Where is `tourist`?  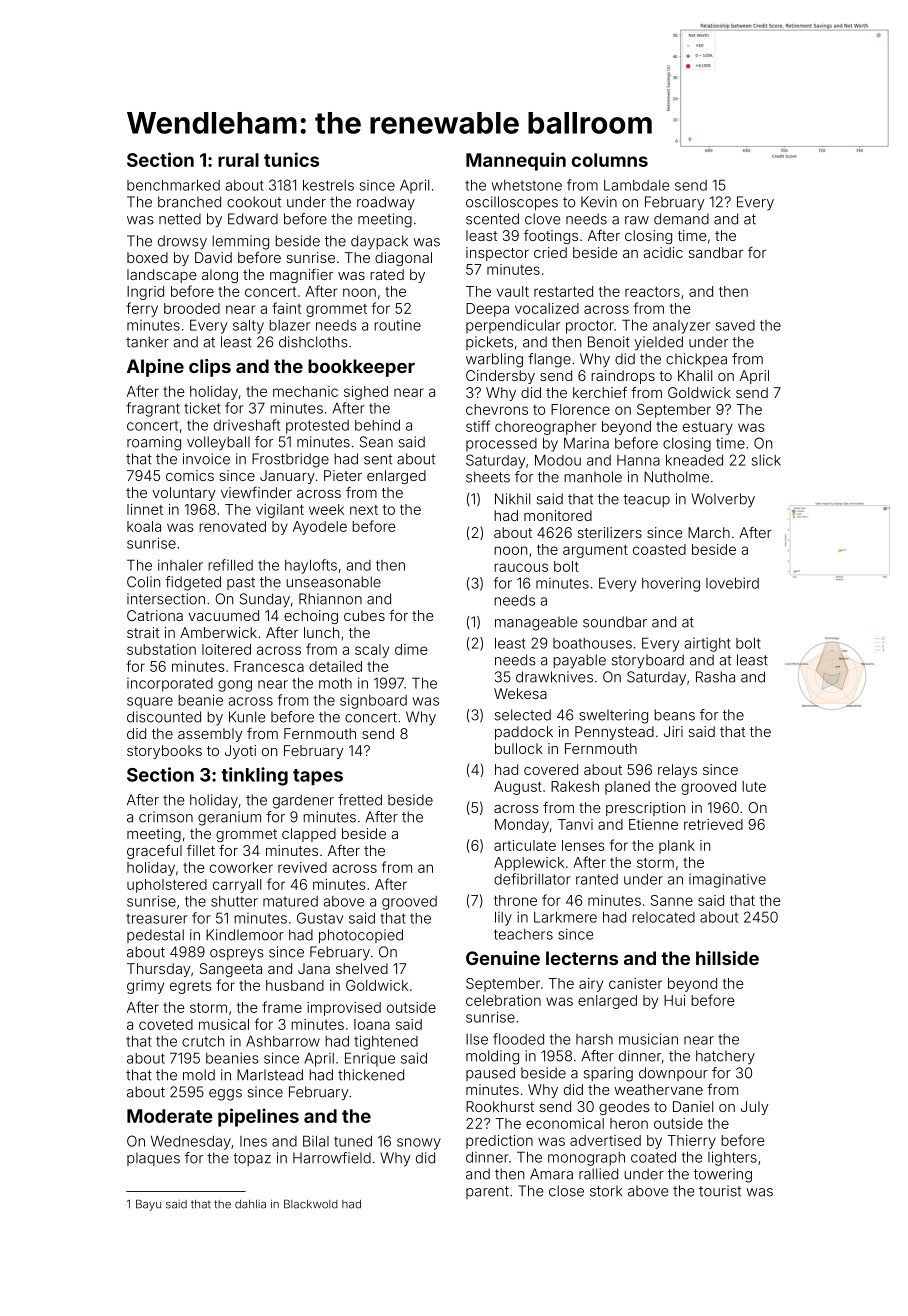
tourist is located at coordinates (720, 1191).
